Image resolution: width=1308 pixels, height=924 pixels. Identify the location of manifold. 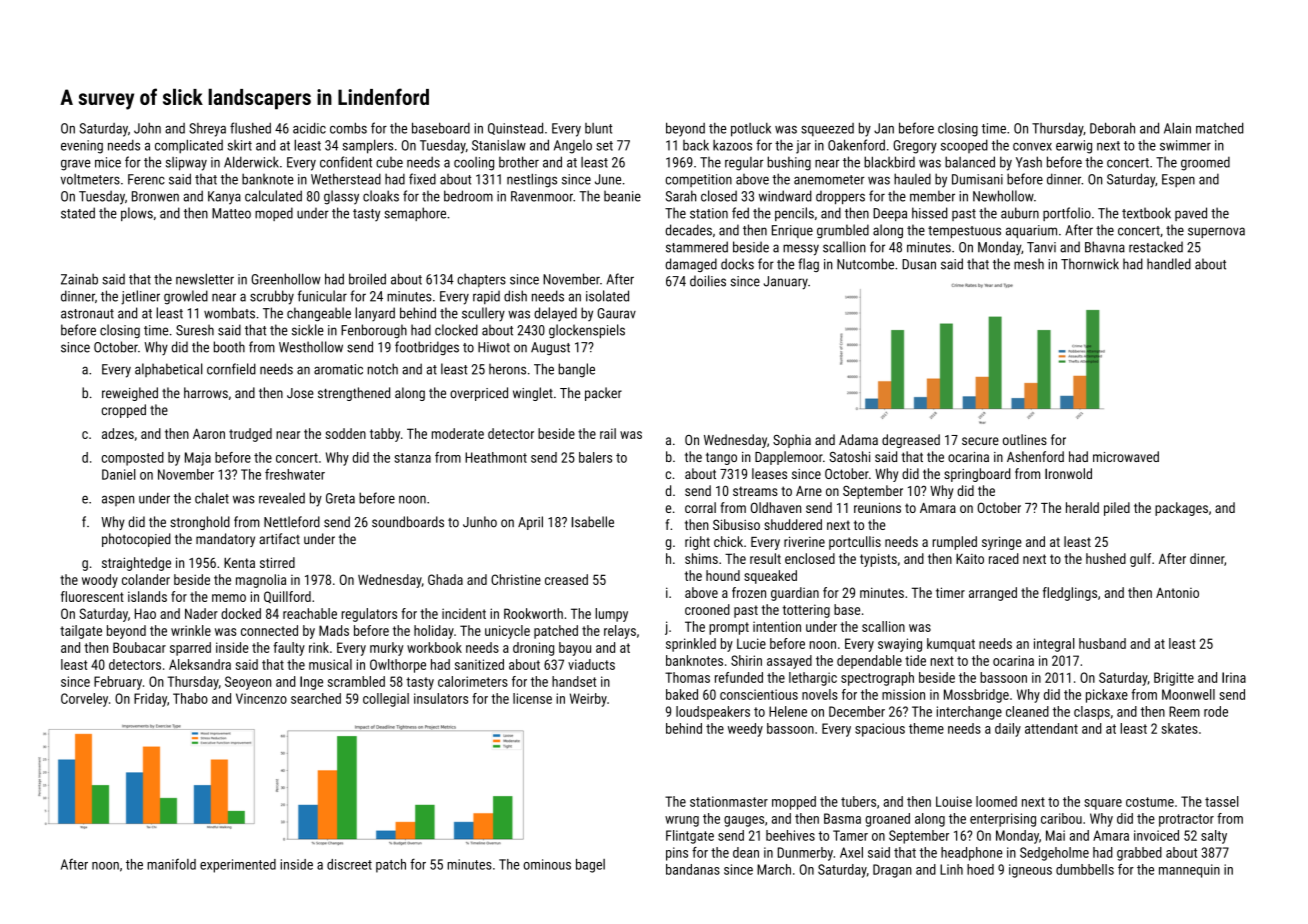
(171, 864).
